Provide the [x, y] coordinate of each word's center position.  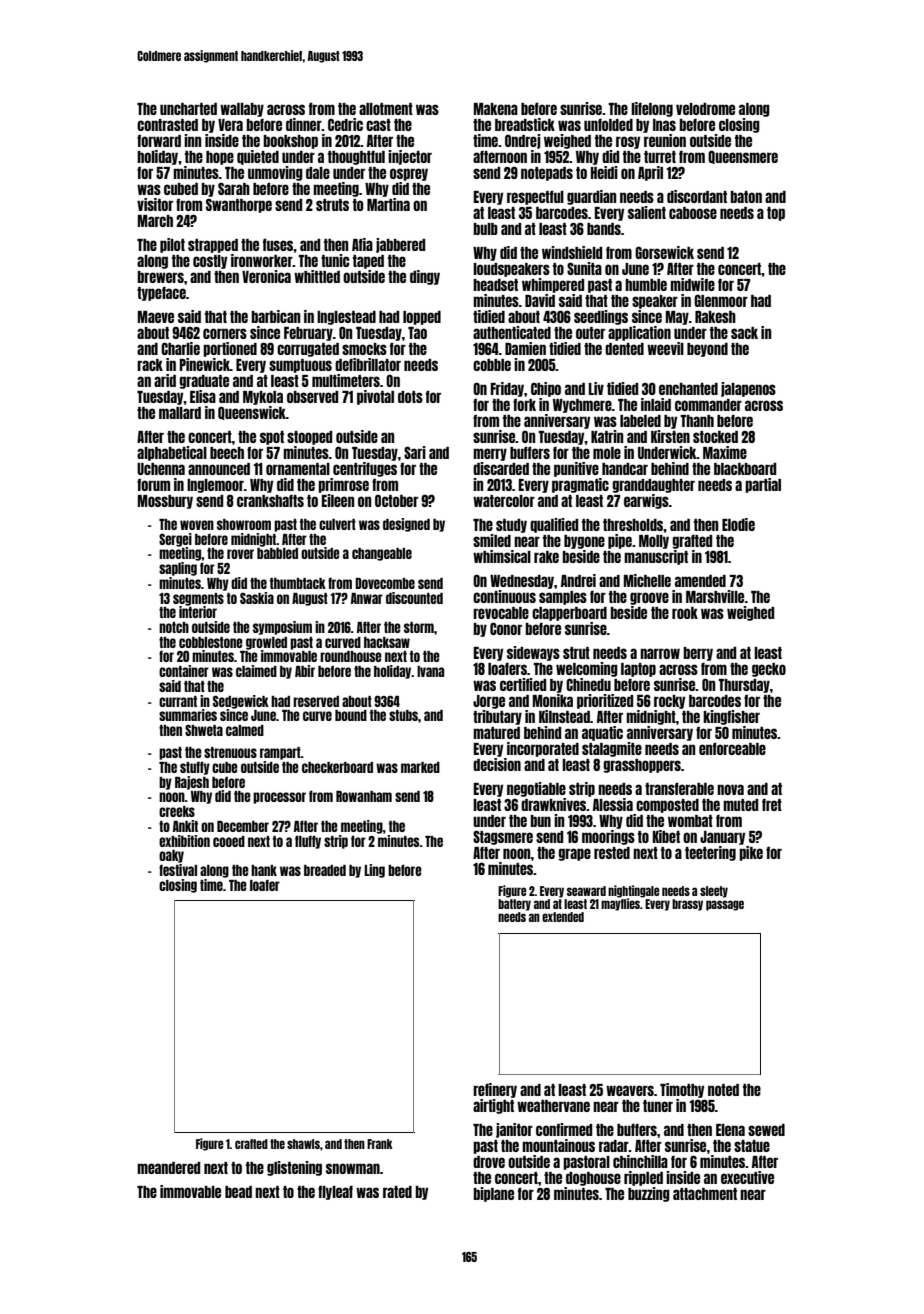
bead [238, 1192]
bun [540, 821]
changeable [382, 554]
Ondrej [523, 141]
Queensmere [743, 157]
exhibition [184, 841]
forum [153, 484]
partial [763, 485]
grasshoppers [642, 766]
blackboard [745, 469]
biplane [493, 1194]
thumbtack [298, 583]
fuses [278, 244]
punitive [576, 469]
